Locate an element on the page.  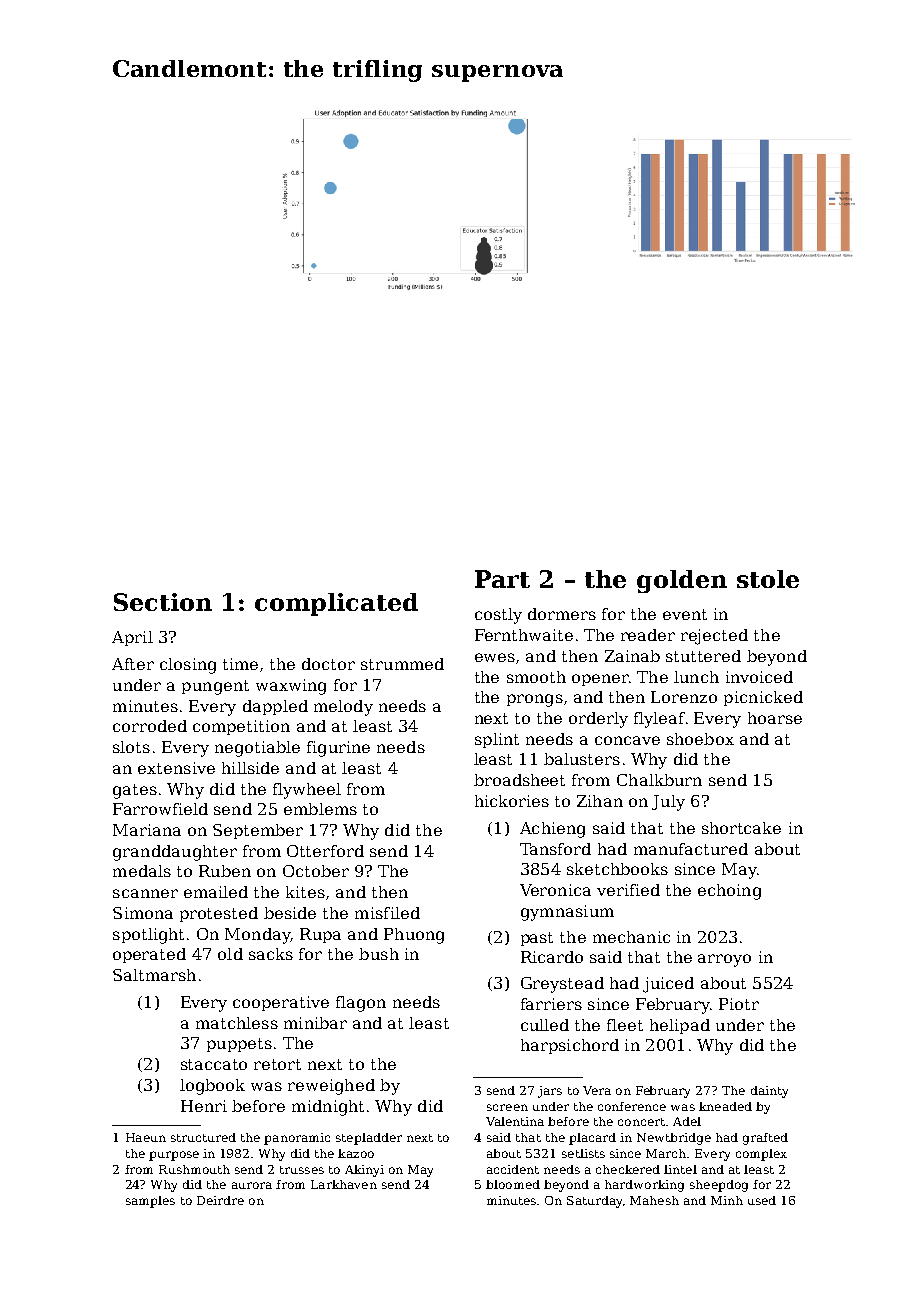
closing is located at coordinates (188, 666).
